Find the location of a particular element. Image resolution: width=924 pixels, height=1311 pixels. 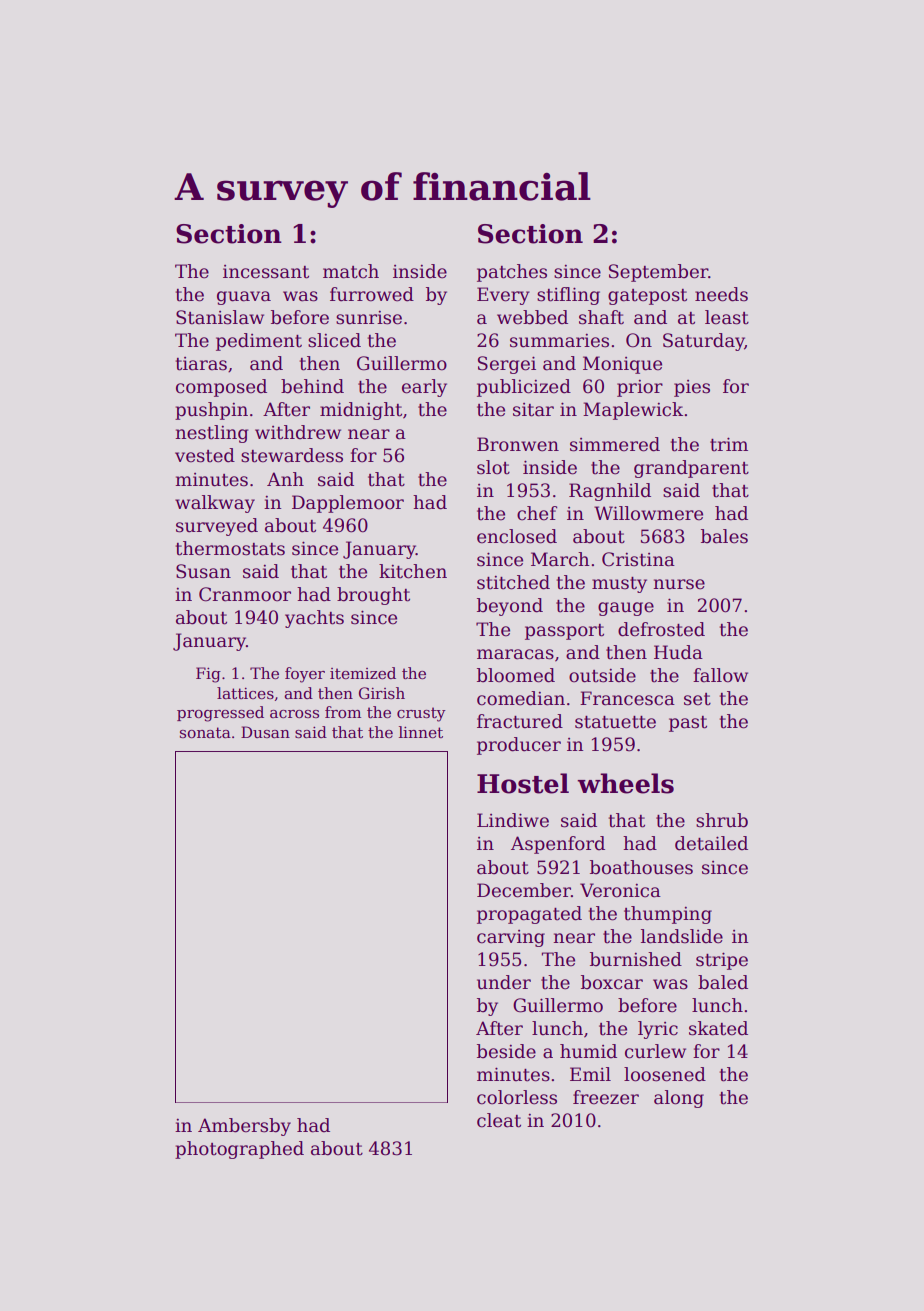

beside is located at coordinates (506, 1051).
